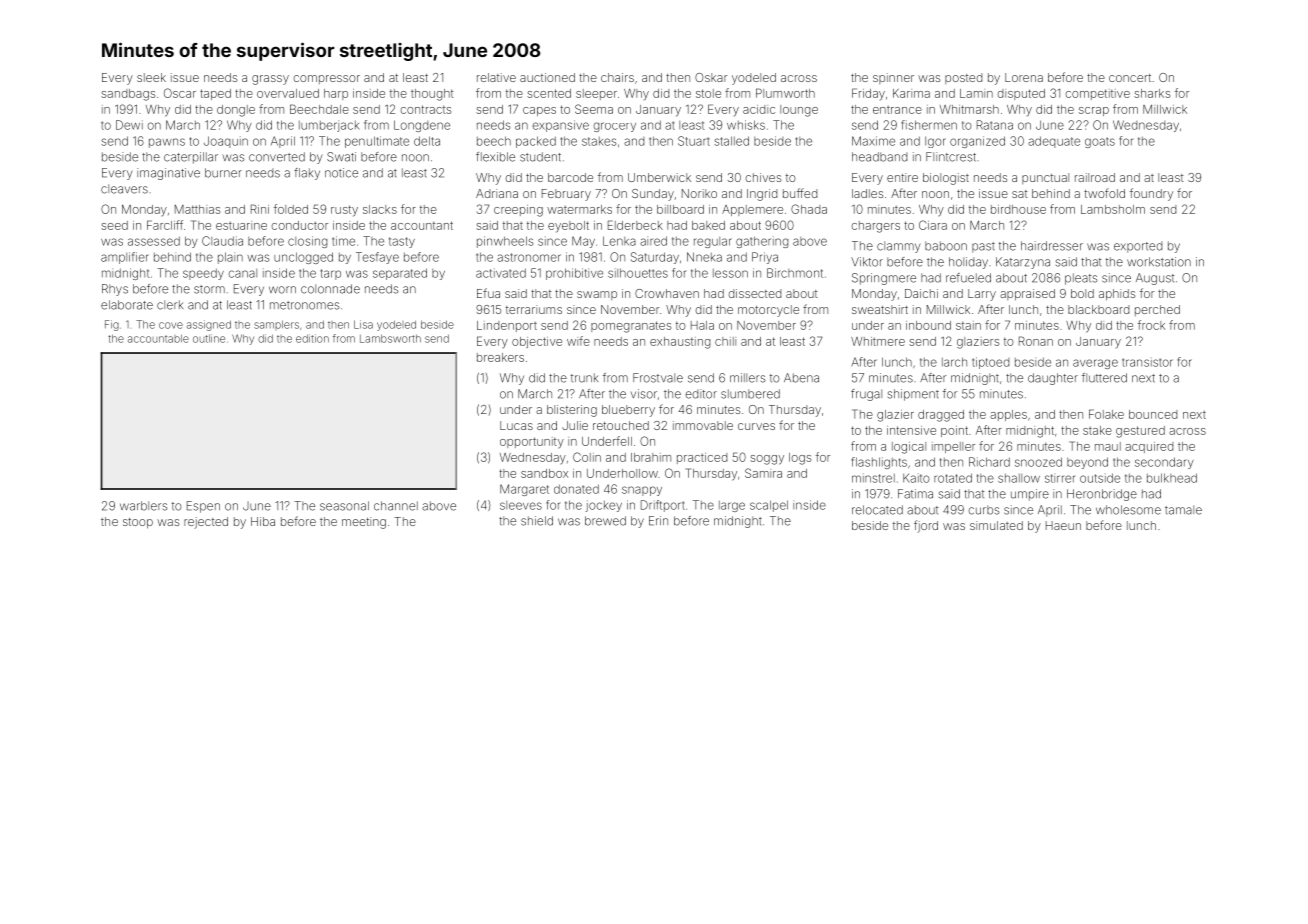  What do you see at coordinates (1147, 362) in the screenshot?
I see `transistor` at bounding box center [1147, 362].
